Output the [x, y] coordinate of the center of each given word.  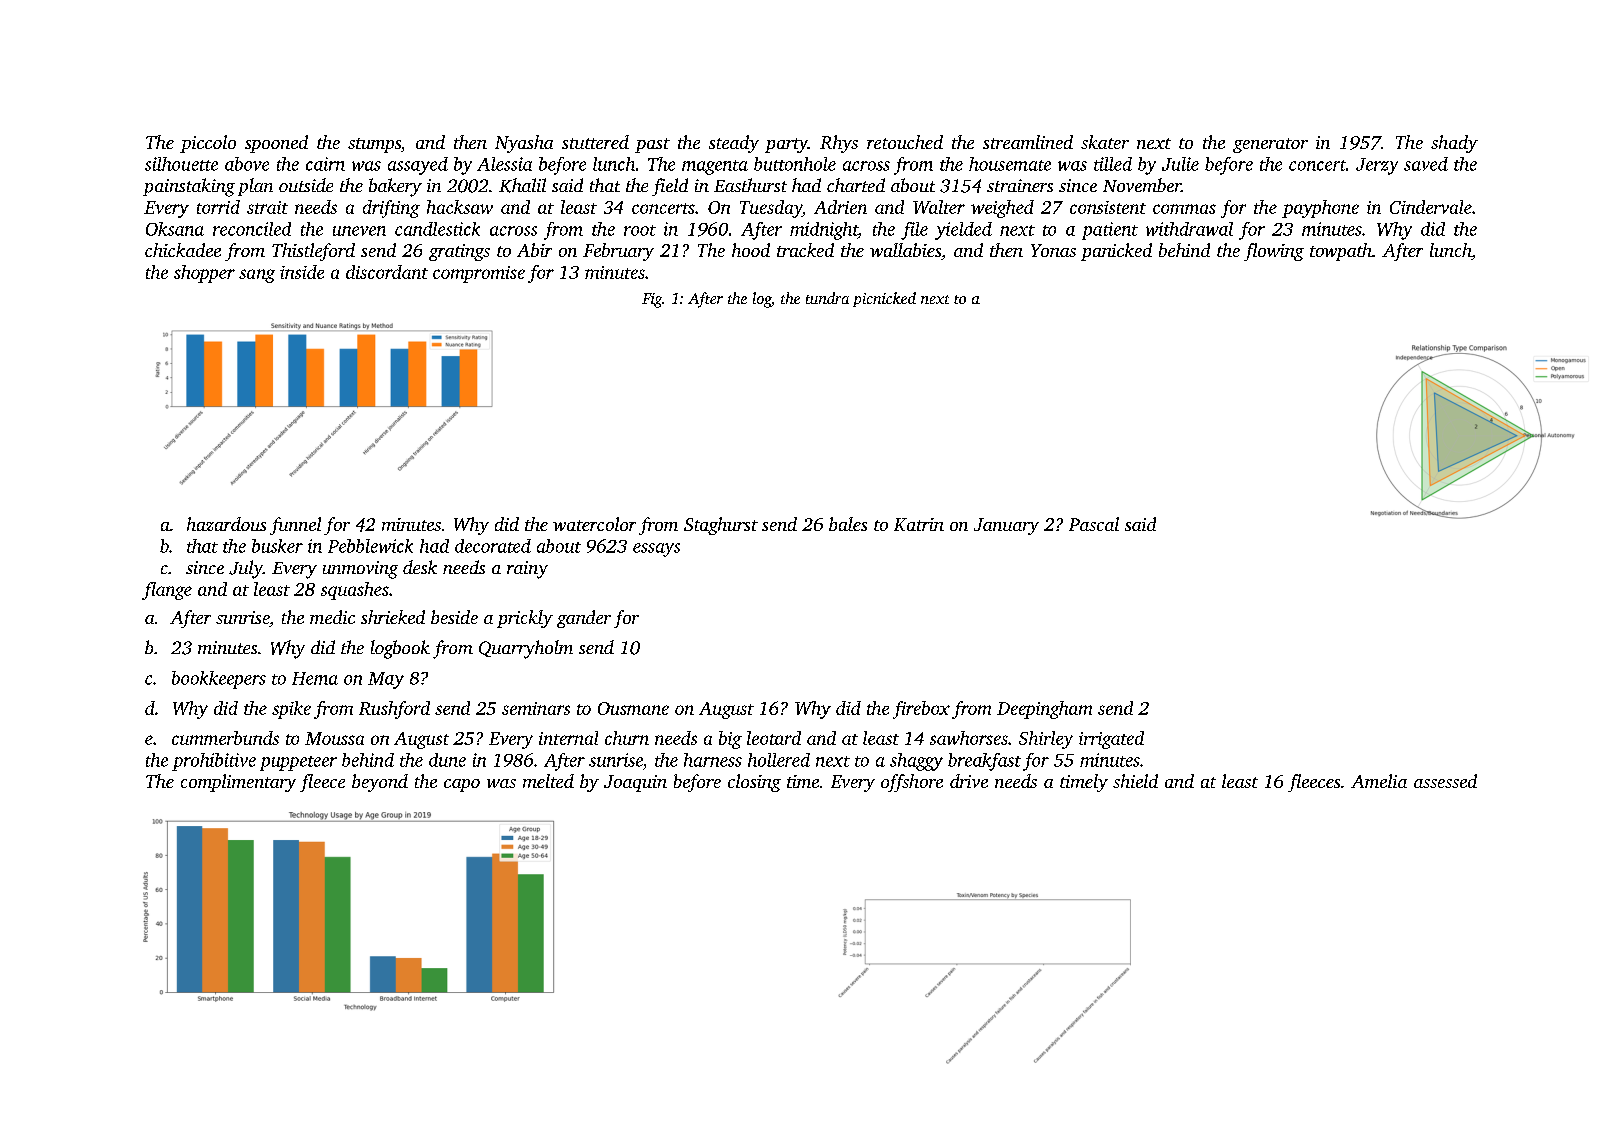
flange [167, 591]
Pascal [1094, 524]
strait [267, 207]
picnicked [884, 299]
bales [848, 524]
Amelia [1379, 781]
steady [734, 144]
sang [257, 276]
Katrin [919, 524]
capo [462, 785]
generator [1270, 145]
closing [754, 783]
